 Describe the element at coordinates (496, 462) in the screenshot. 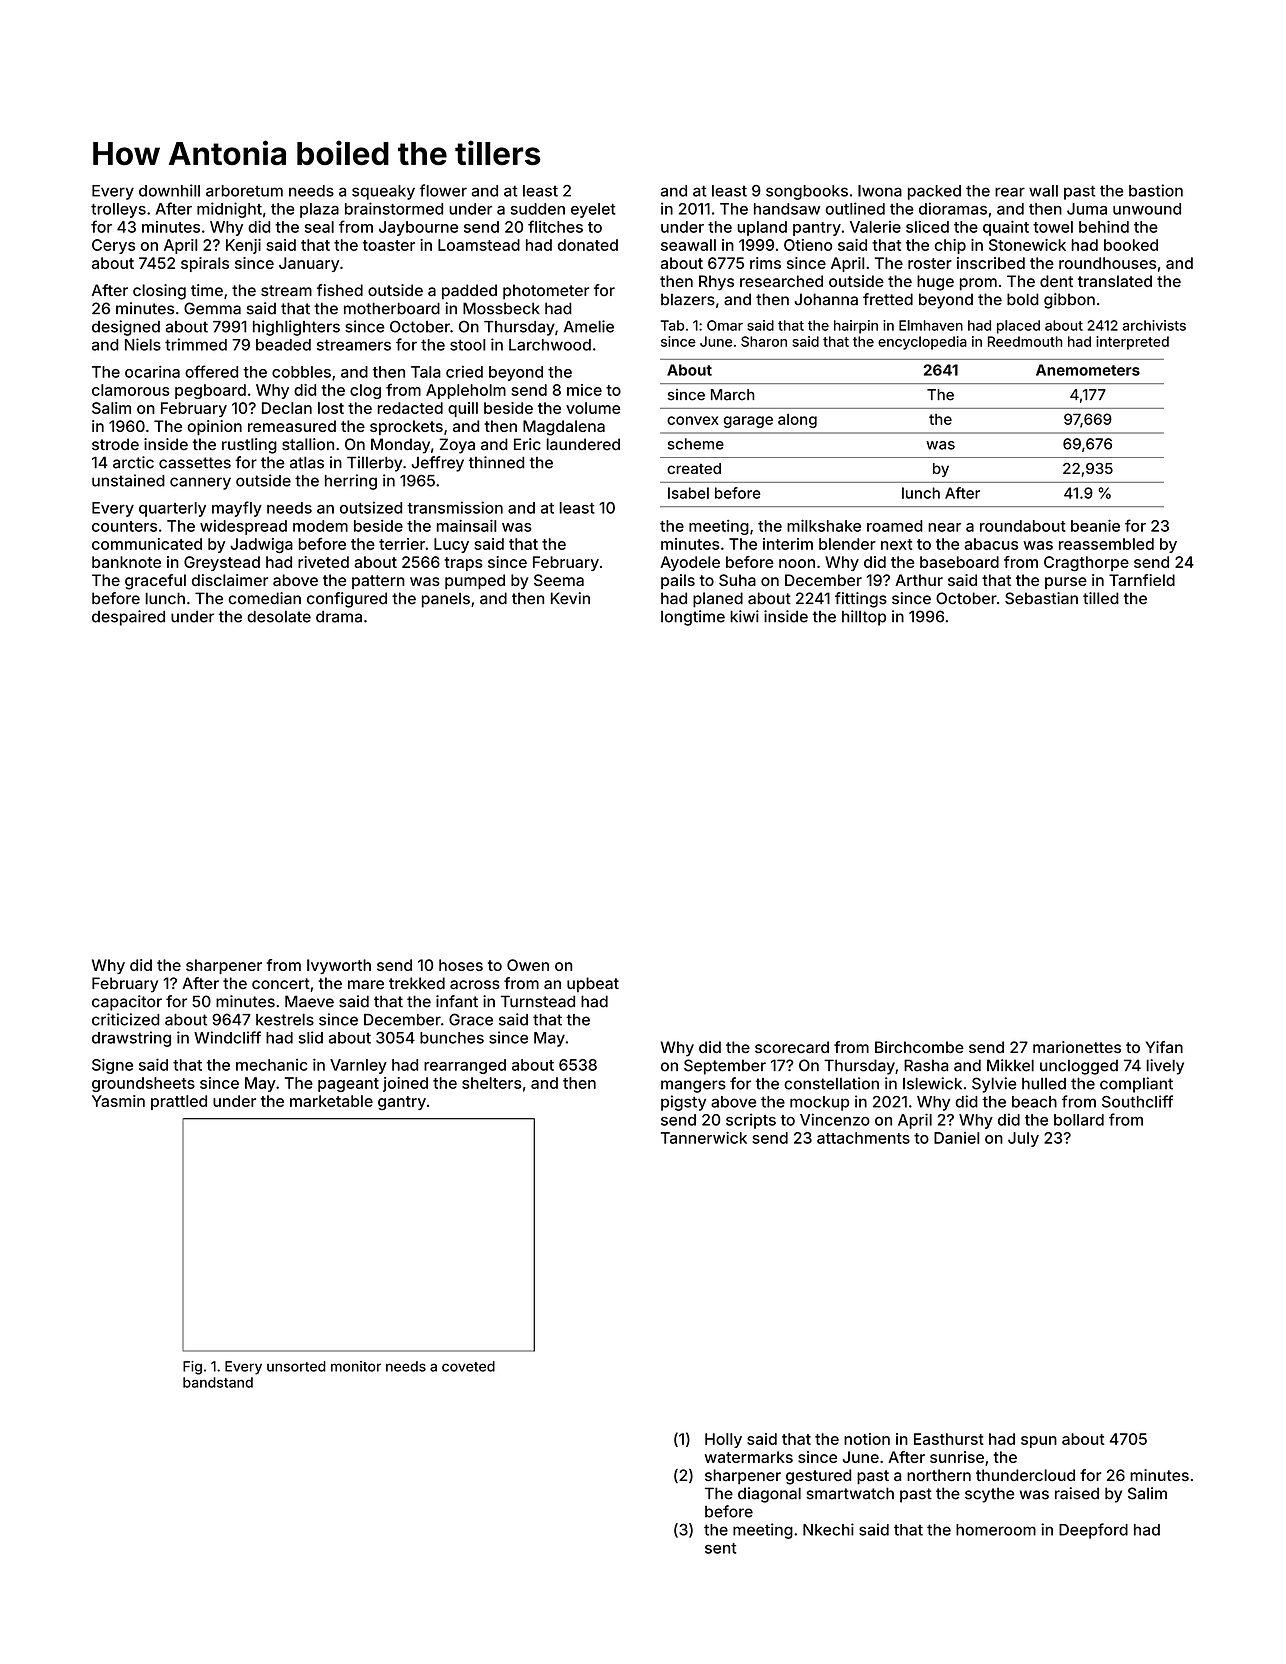

I see `thinned` at that location.
